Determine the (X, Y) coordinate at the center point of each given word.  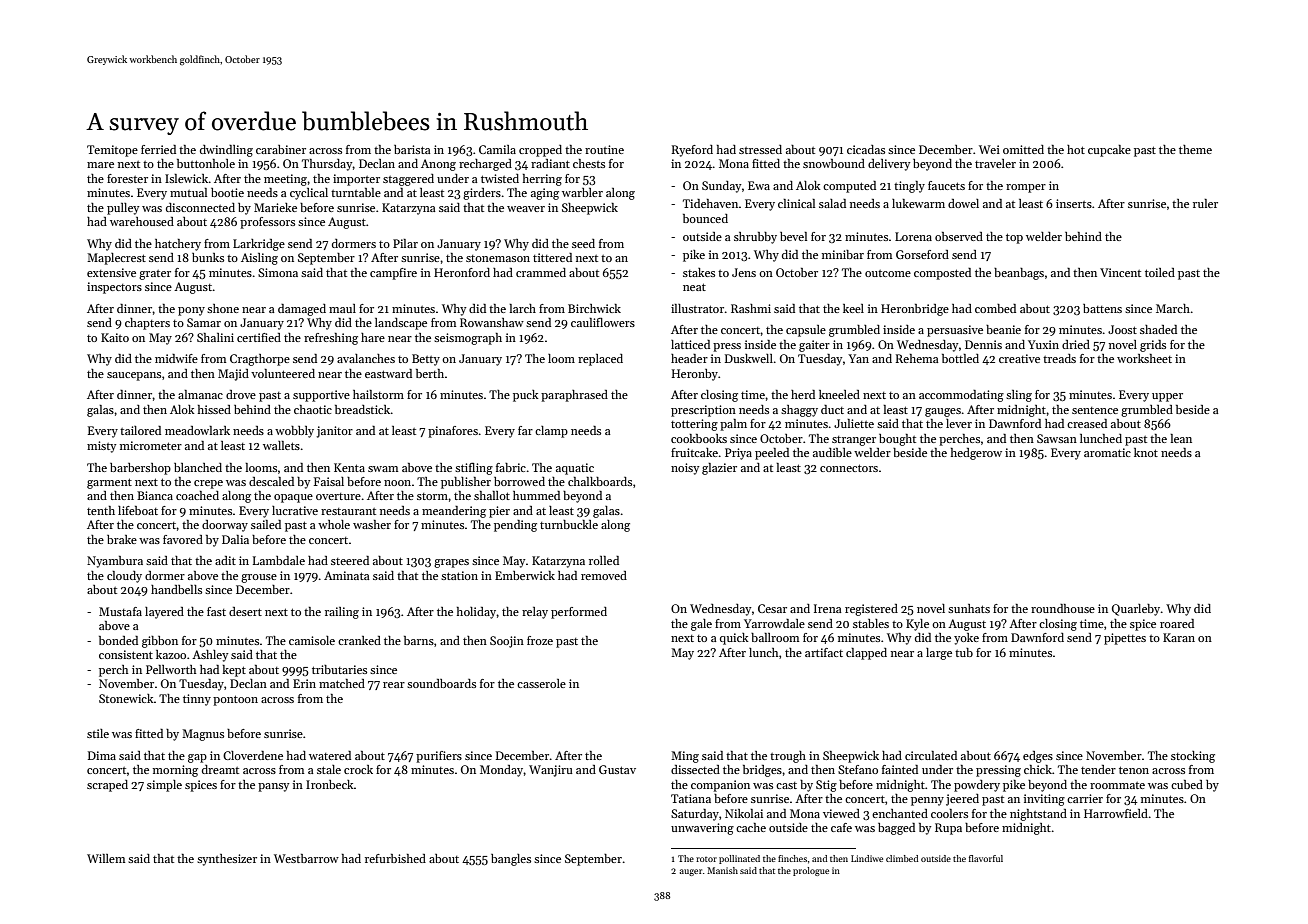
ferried (158, 149)
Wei (989, 149)
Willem (106, 858)
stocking (1193, 757)
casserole (541, 683)
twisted (500, 178)
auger (691, 872)
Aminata (347, 575)
